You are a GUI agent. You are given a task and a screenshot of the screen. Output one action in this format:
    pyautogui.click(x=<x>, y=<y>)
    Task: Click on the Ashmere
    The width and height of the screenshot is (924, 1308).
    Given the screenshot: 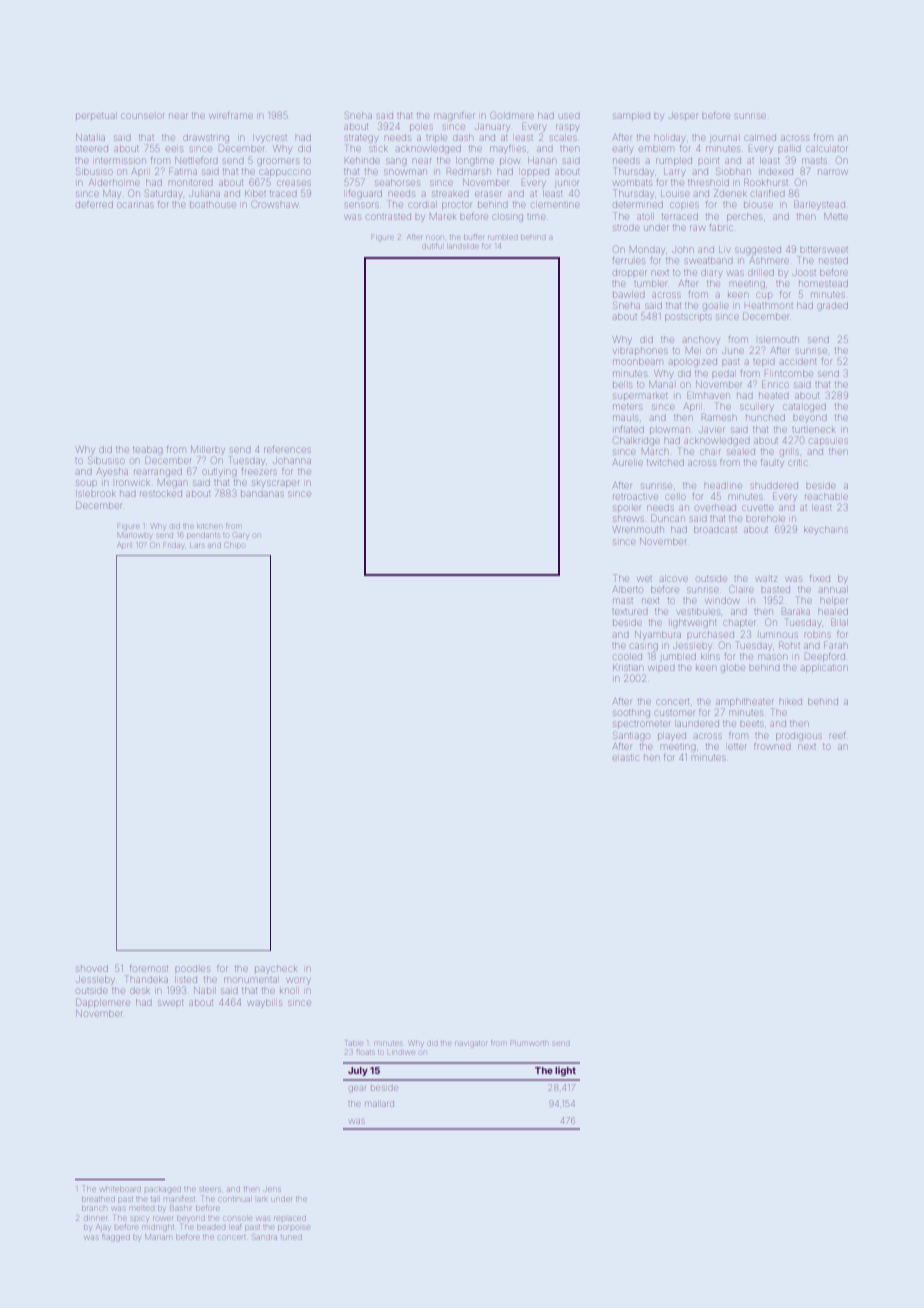 What is the action you would take?
    pyautogui.click(x=769, y=260)
